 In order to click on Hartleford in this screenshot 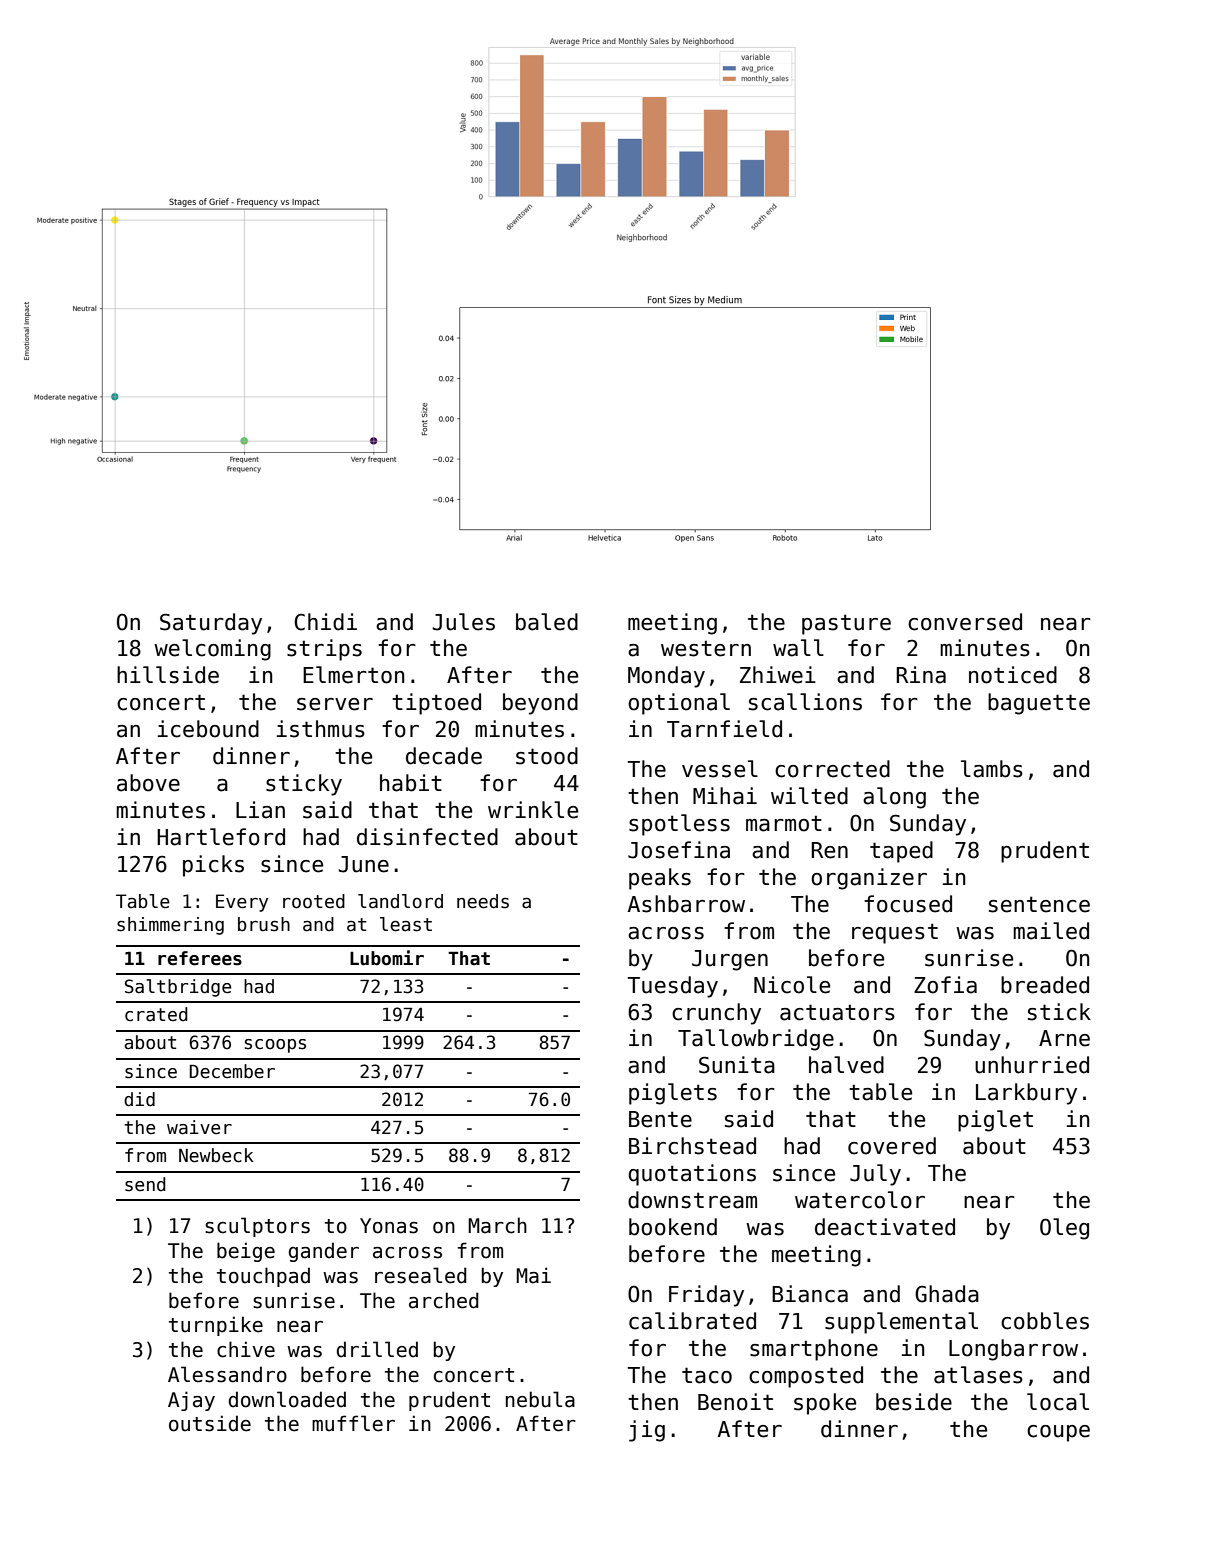, I will do `click(221, 837)`.
